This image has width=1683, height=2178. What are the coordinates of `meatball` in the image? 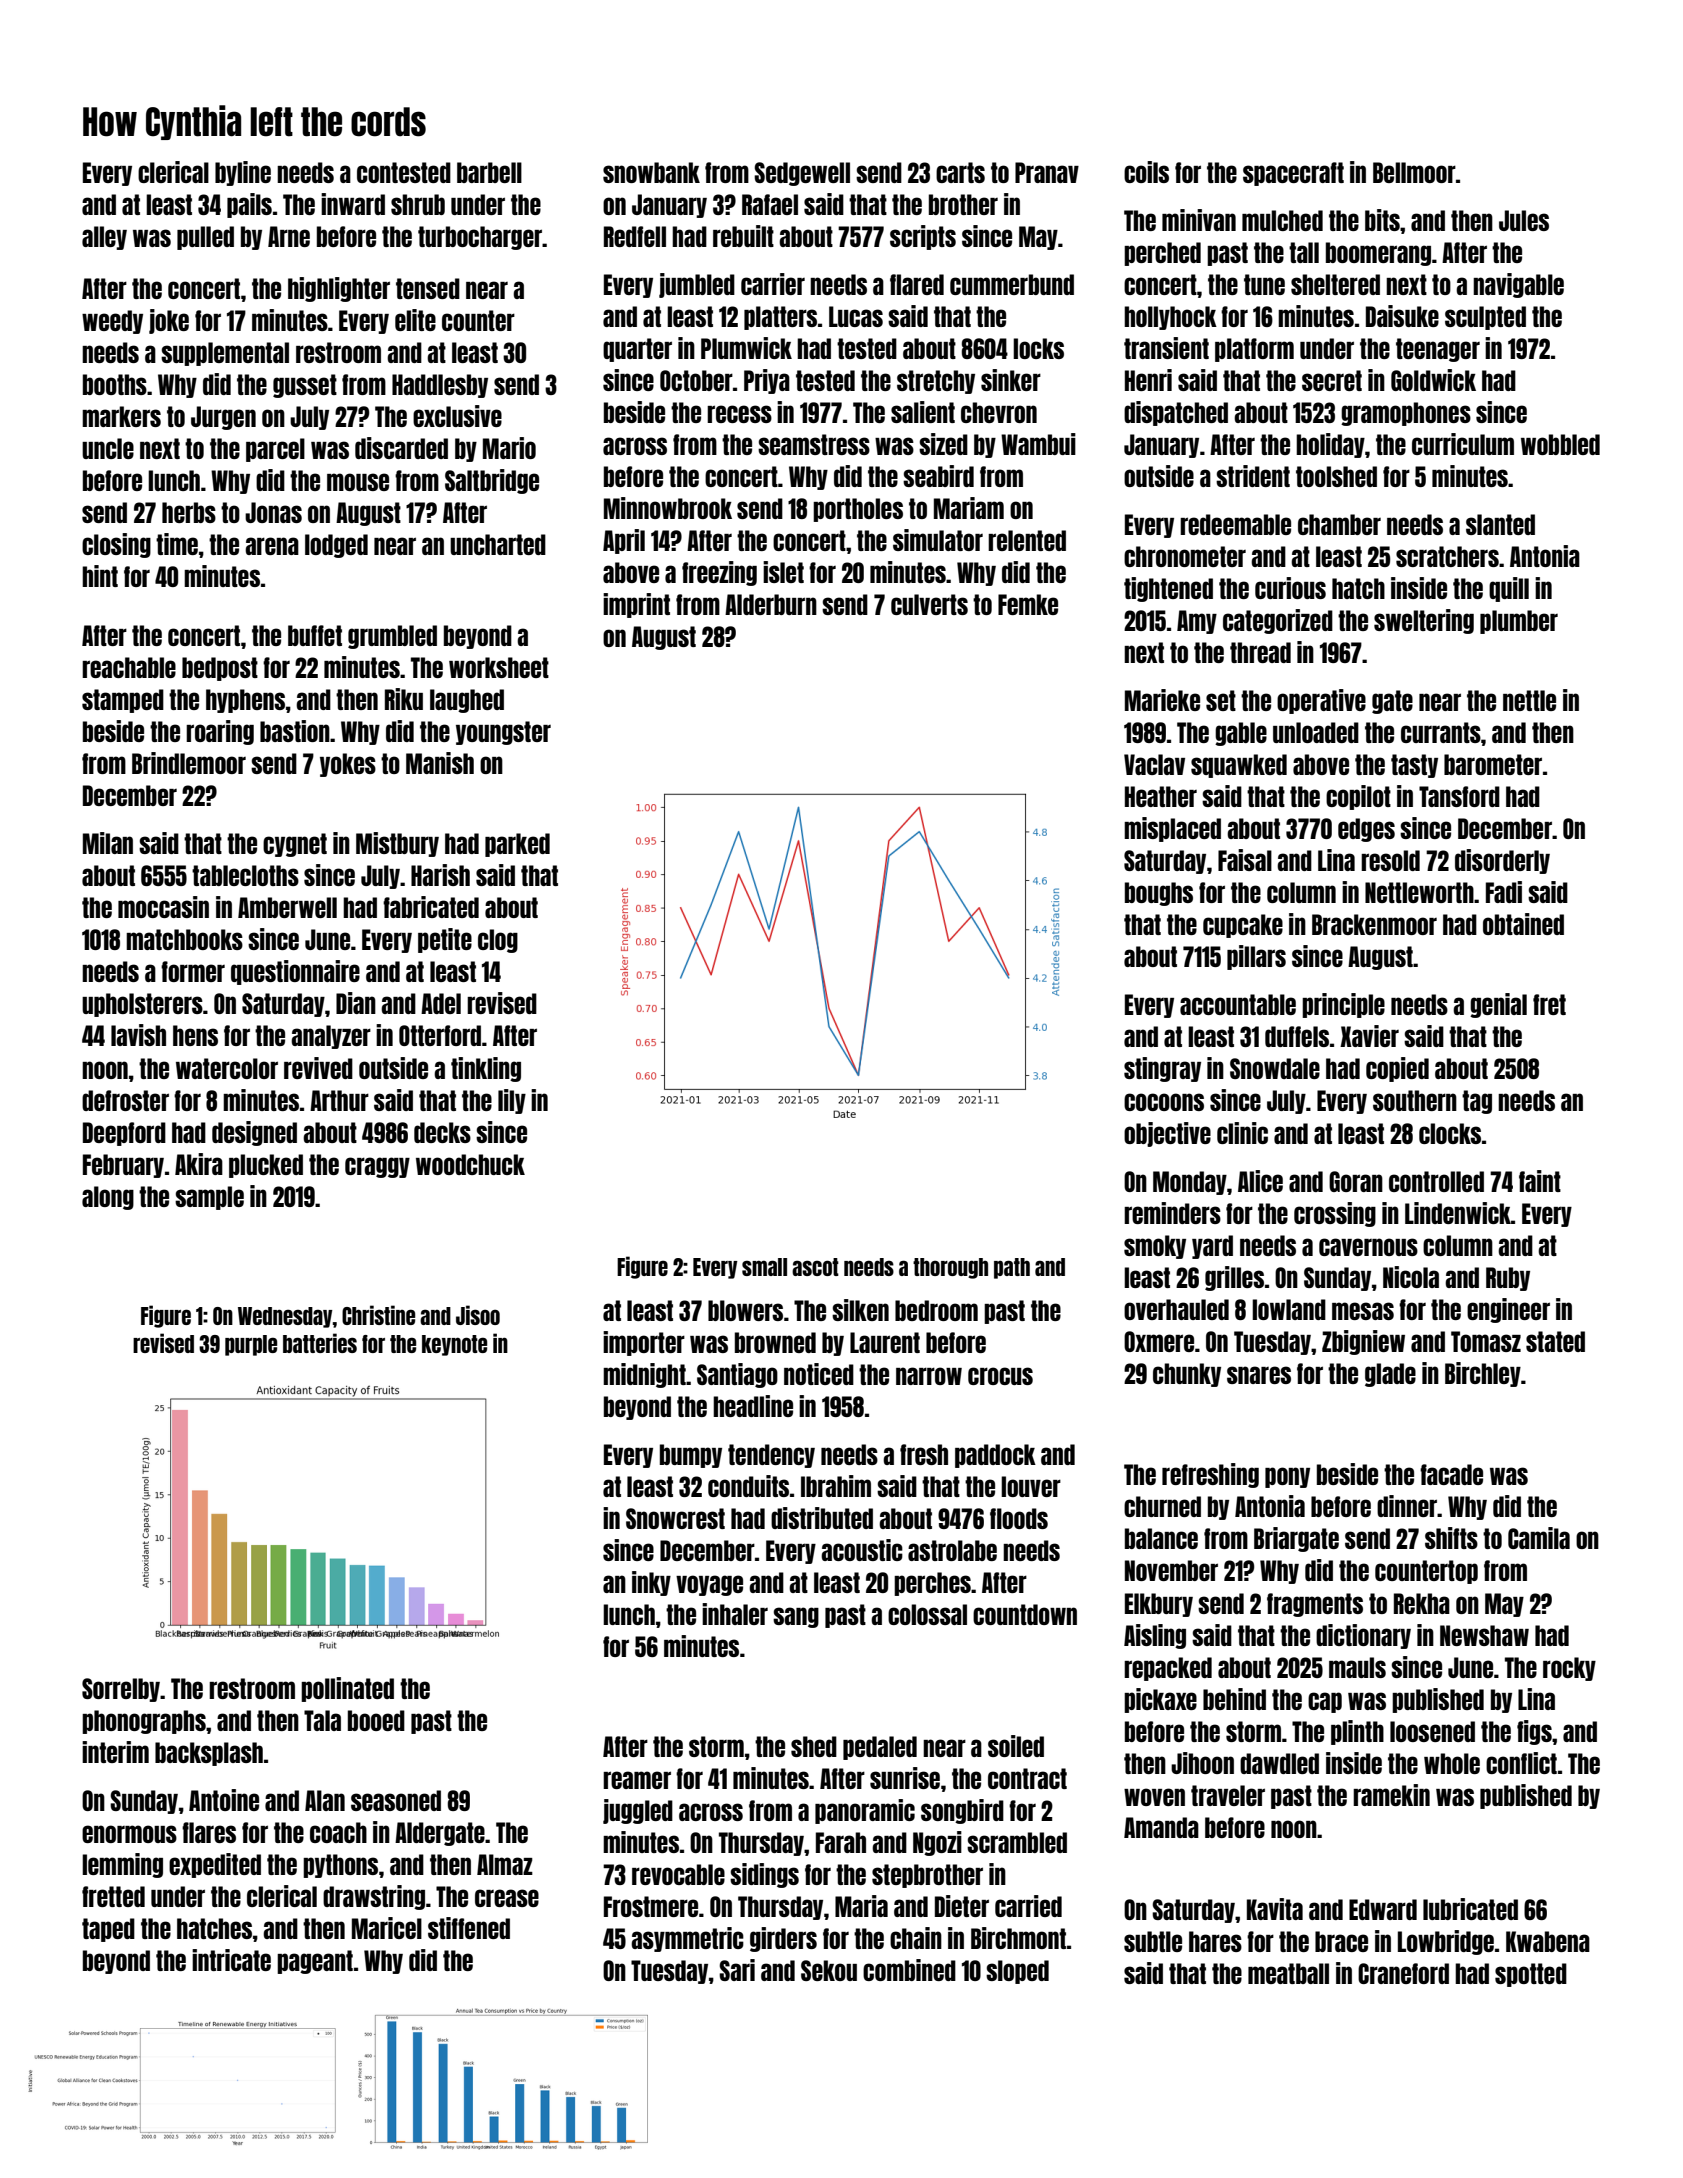 It's located at (1288, 1973).
